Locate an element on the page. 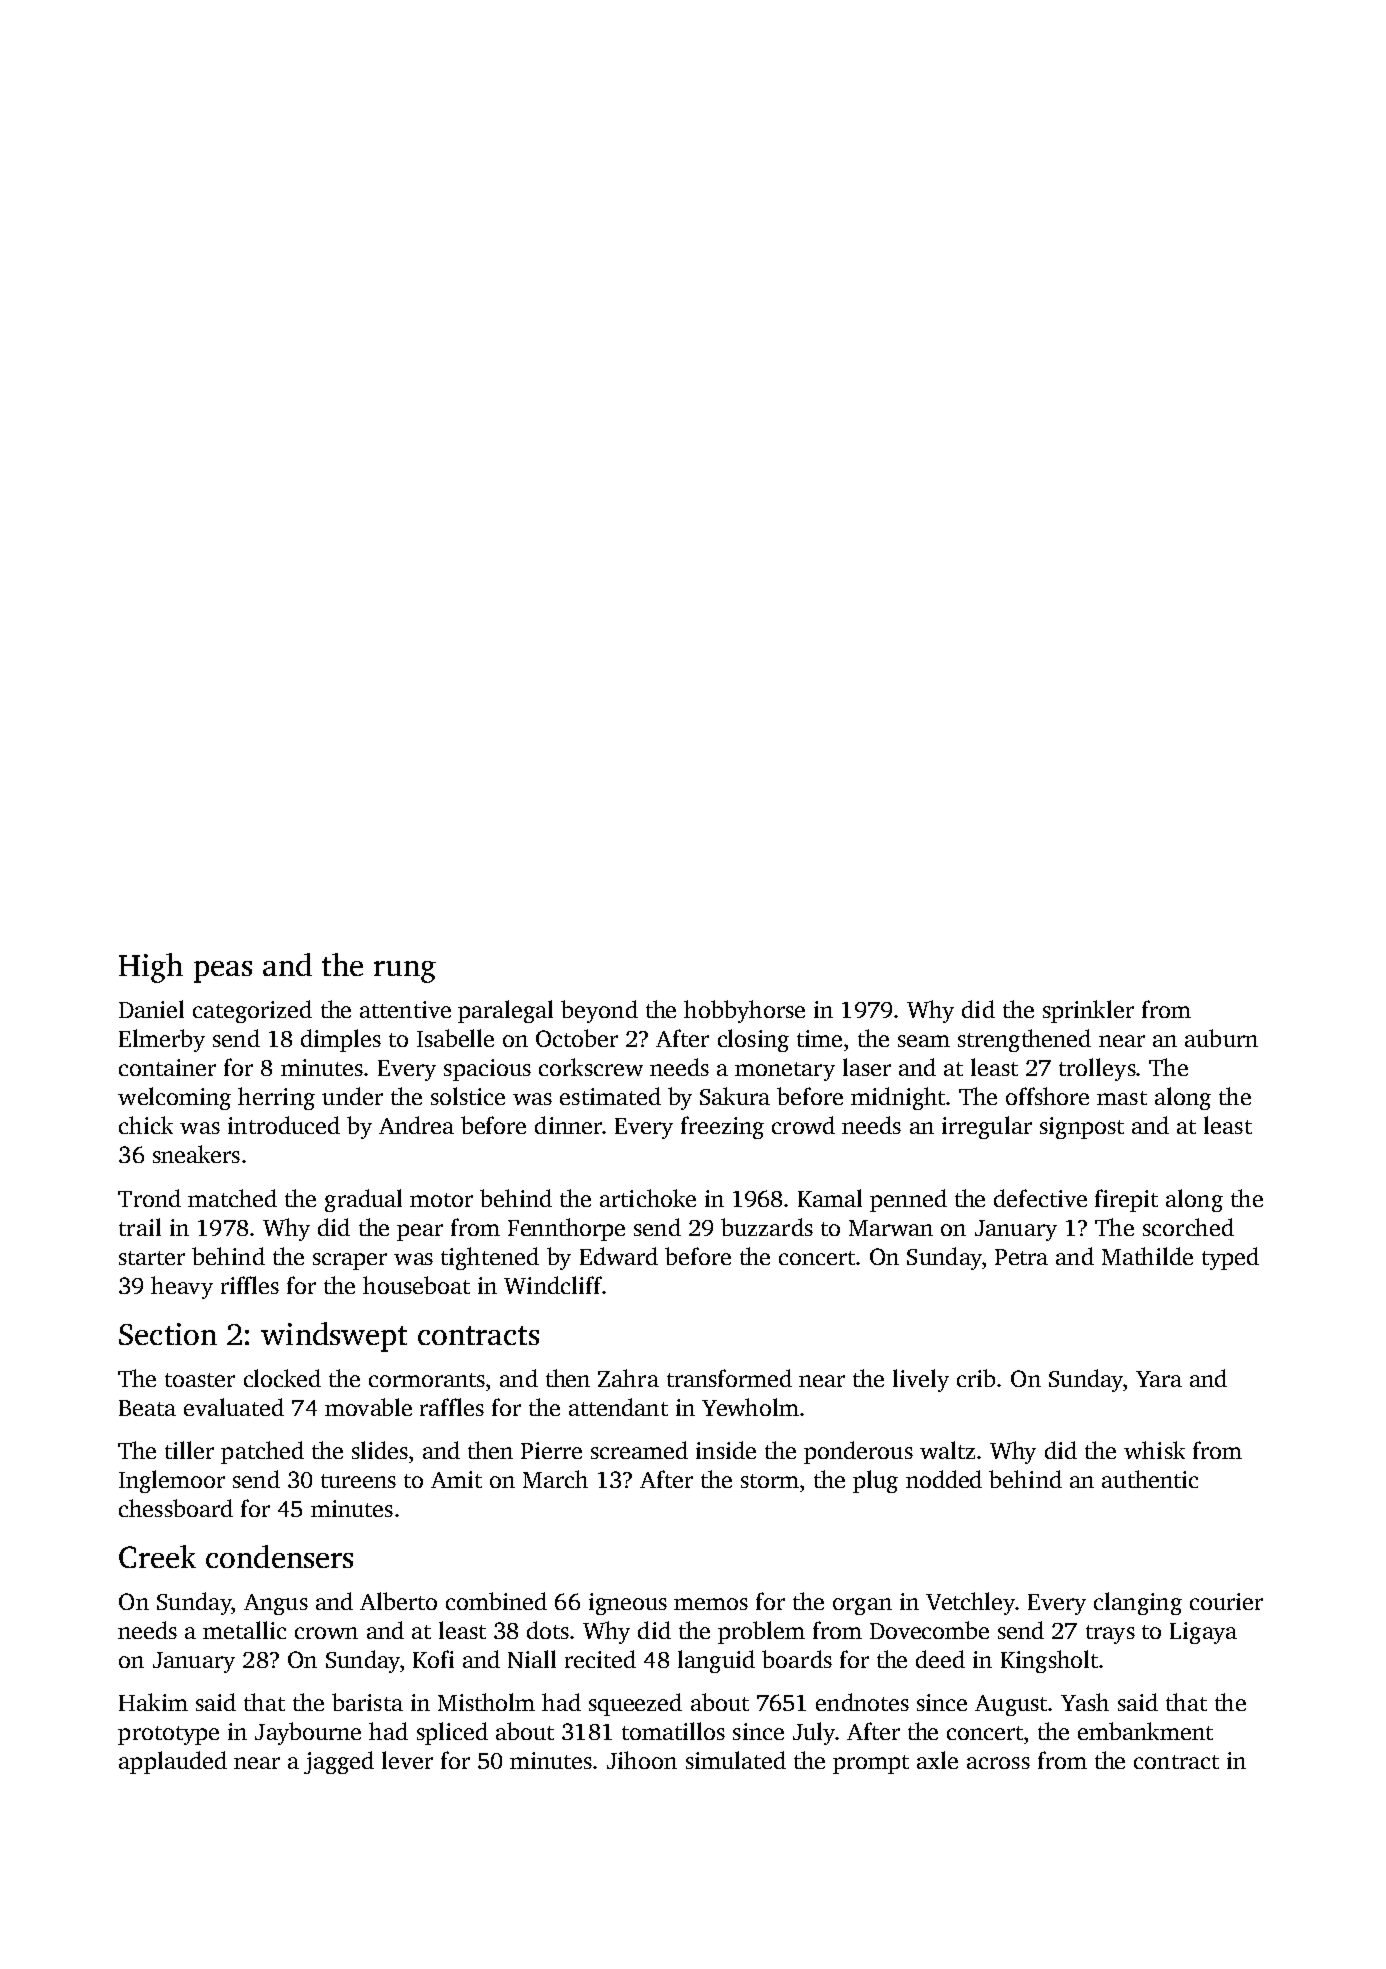  tomatillos is located at coordinates (673, 1731).
